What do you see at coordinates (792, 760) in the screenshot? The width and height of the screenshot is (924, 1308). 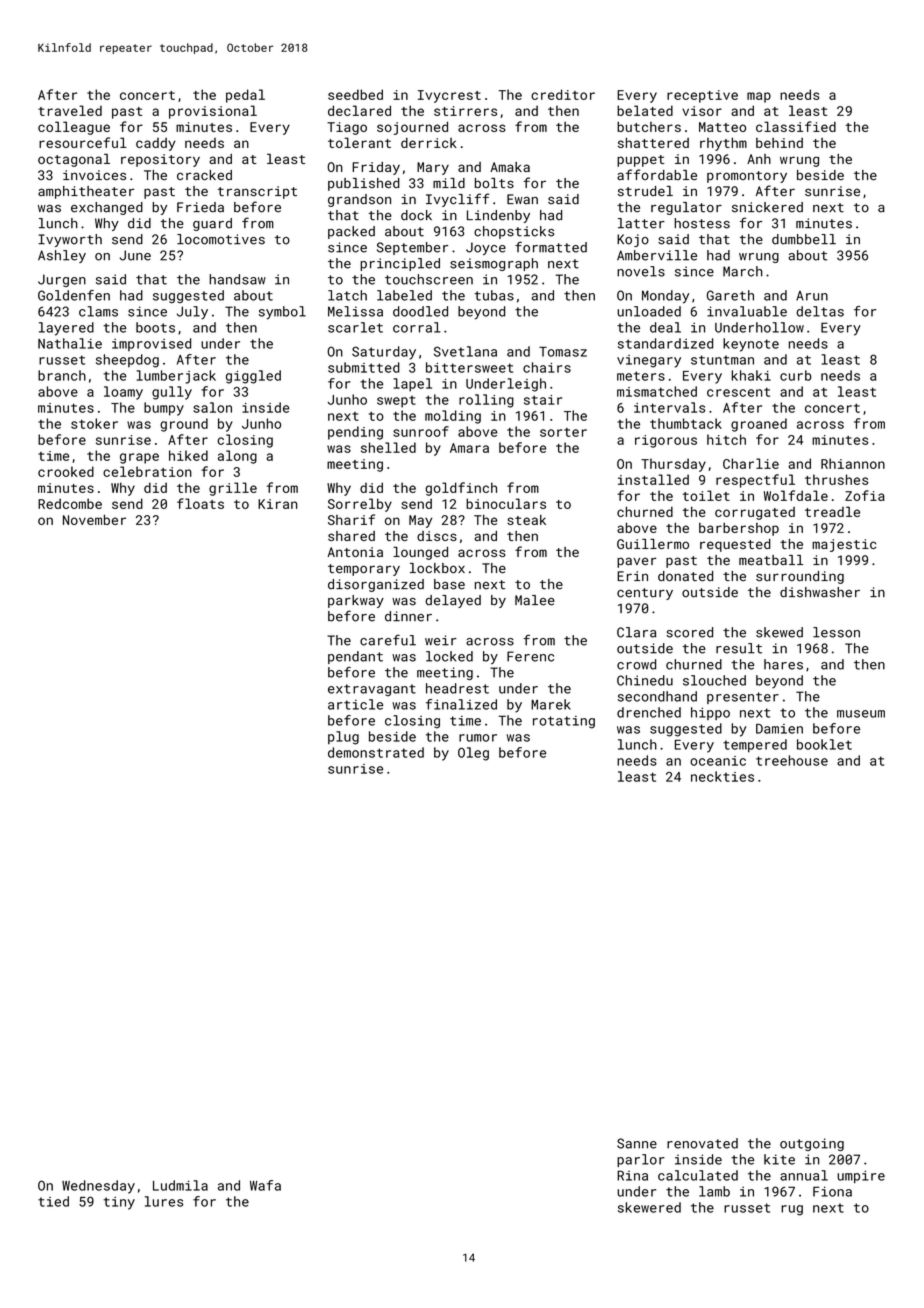 I see `treehouse` at bounding box center [792, 760].
